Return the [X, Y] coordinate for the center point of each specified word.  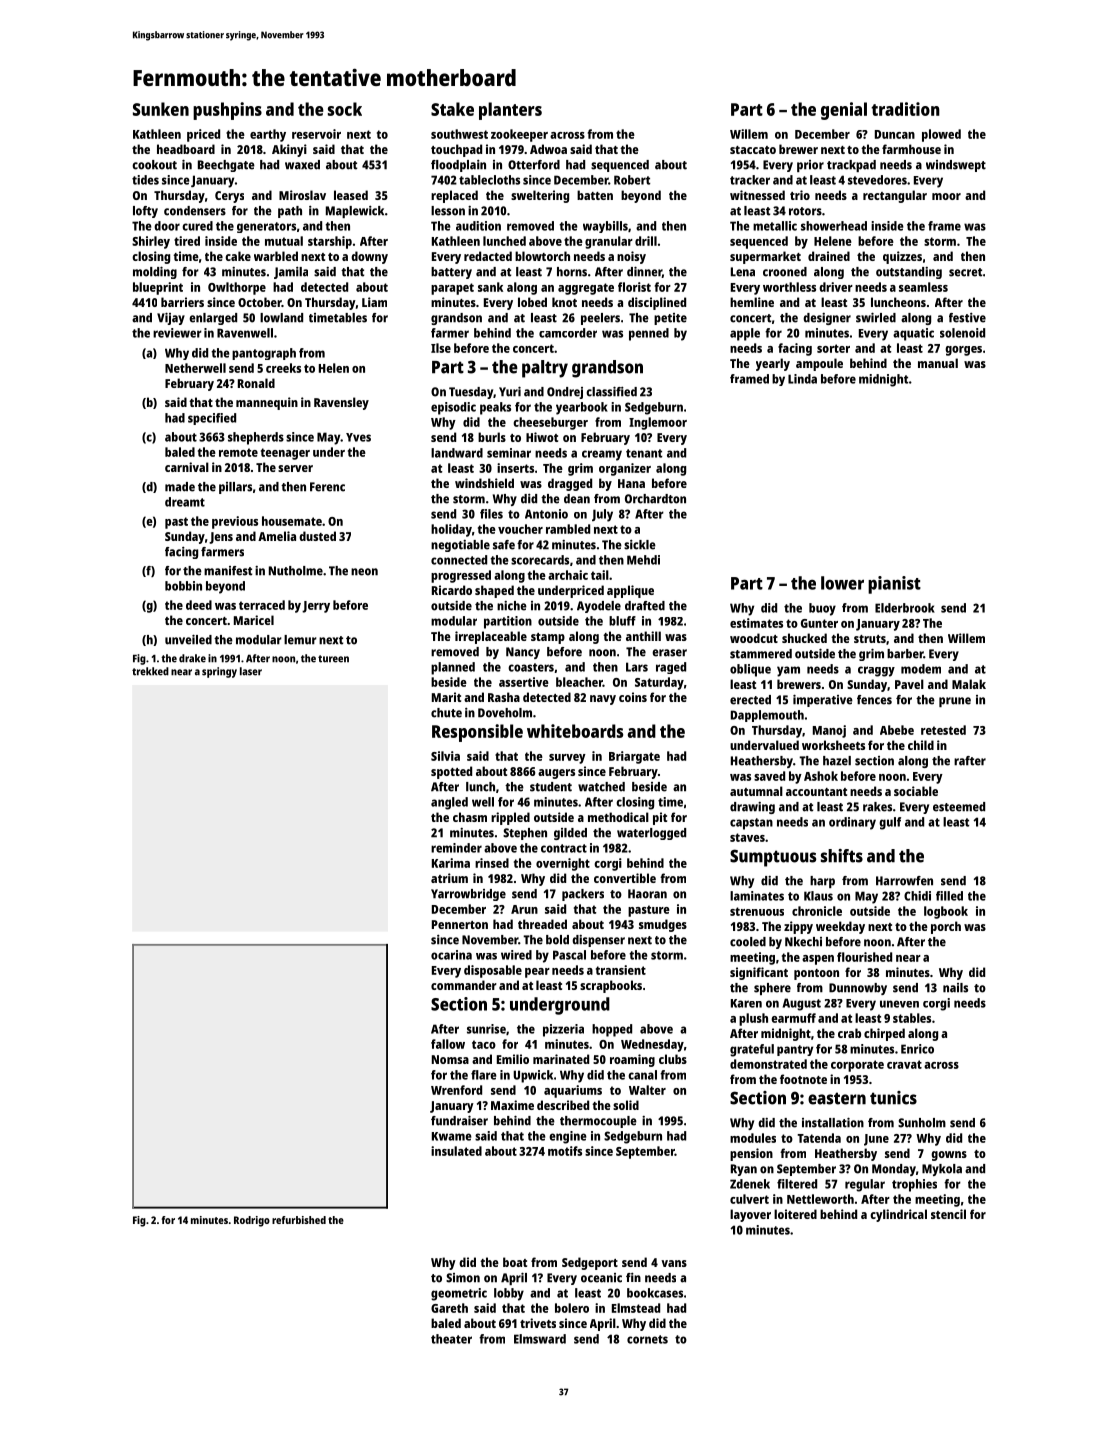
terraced [262, 605]
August [802, 1004]
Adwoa [548, 149]
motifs [565, 1151]
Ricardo [452, 590]
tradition [905, 109]
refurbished [299, 1220]
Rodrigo [252, 1221]
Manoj [829, 731]
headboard [186, 149]
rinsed [492, 863]
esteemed [959, 807]
